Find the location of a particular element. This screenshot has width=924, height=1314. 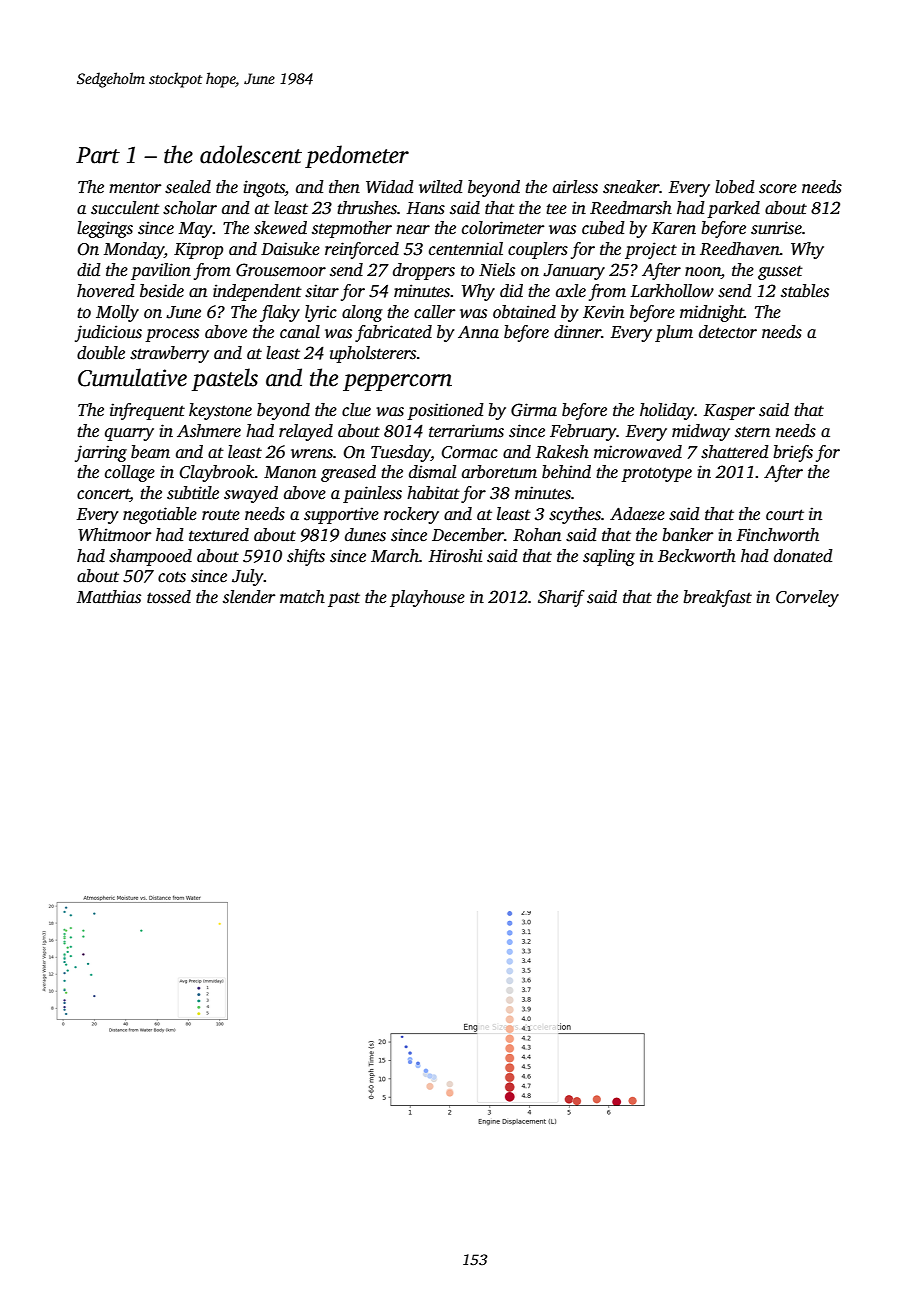

parked is located at coordinates (733, 209).
